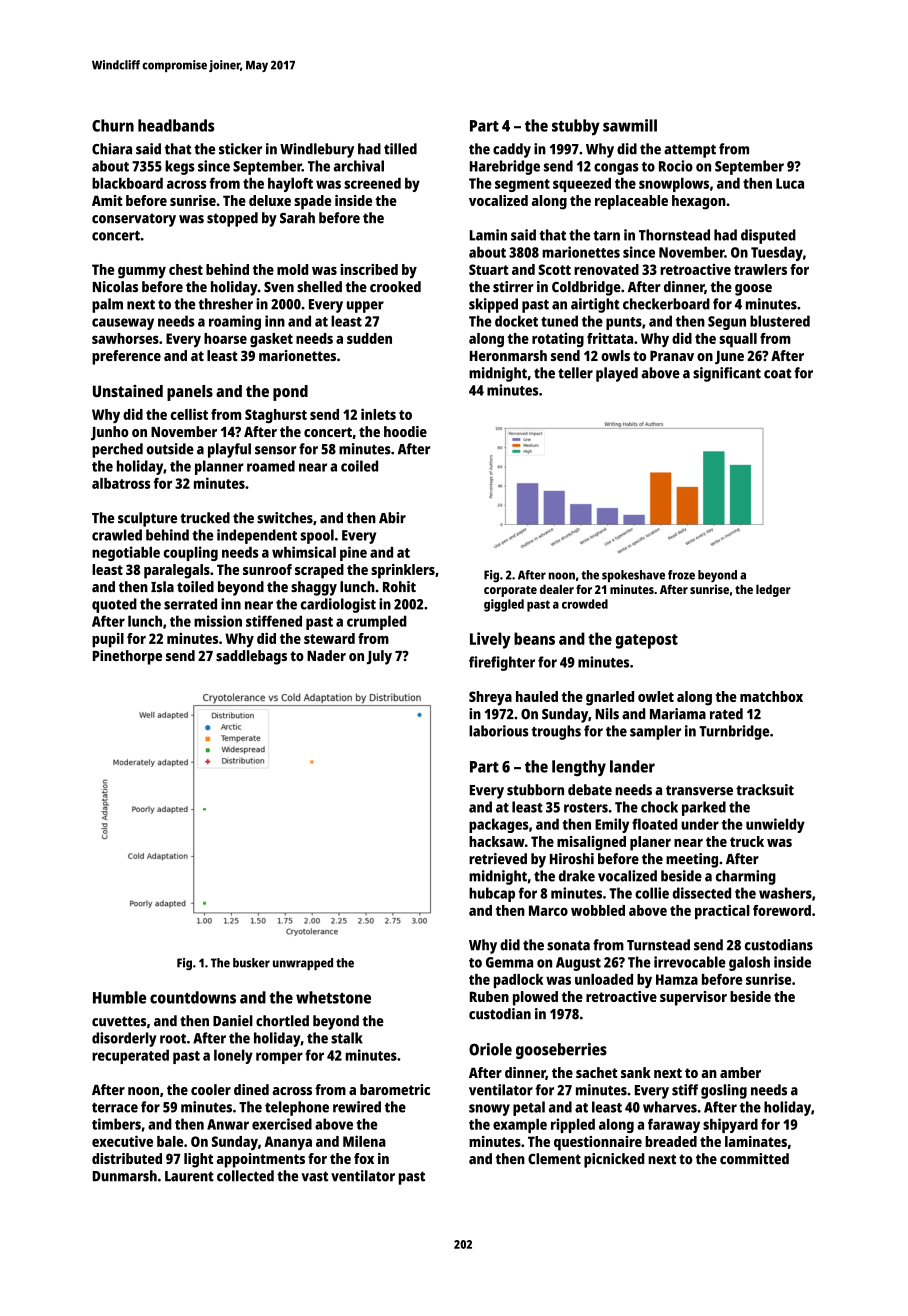 The image size is (908, 1316). Describe the element at coordinates (251, 963) in the page. I see `busker` at that location.
